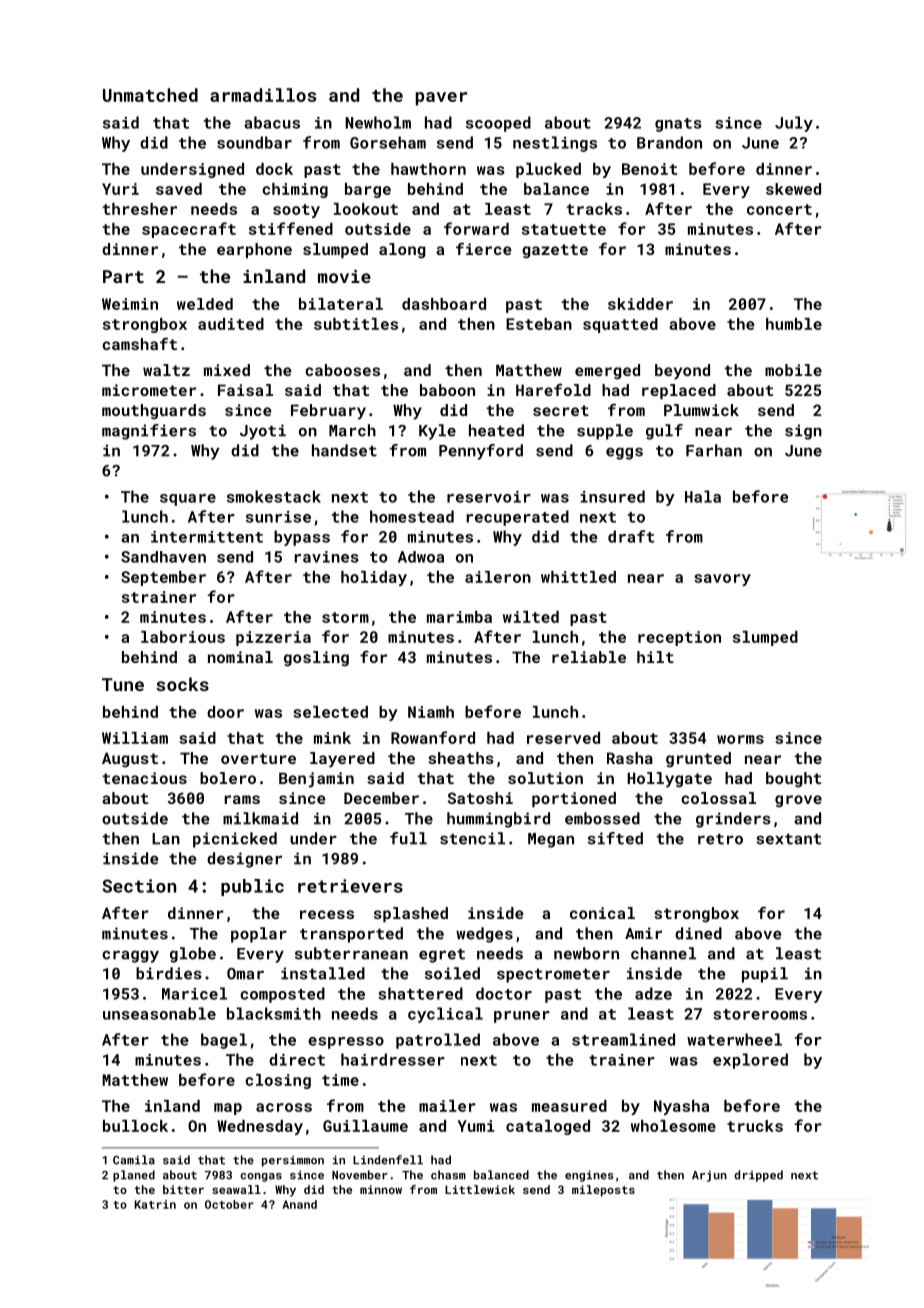 This screenshot has width=924, height=1308. What do you see at coordinates (149, 432) in the screenshot?
I see `magnifiers` at bounding box center [149, 432].
